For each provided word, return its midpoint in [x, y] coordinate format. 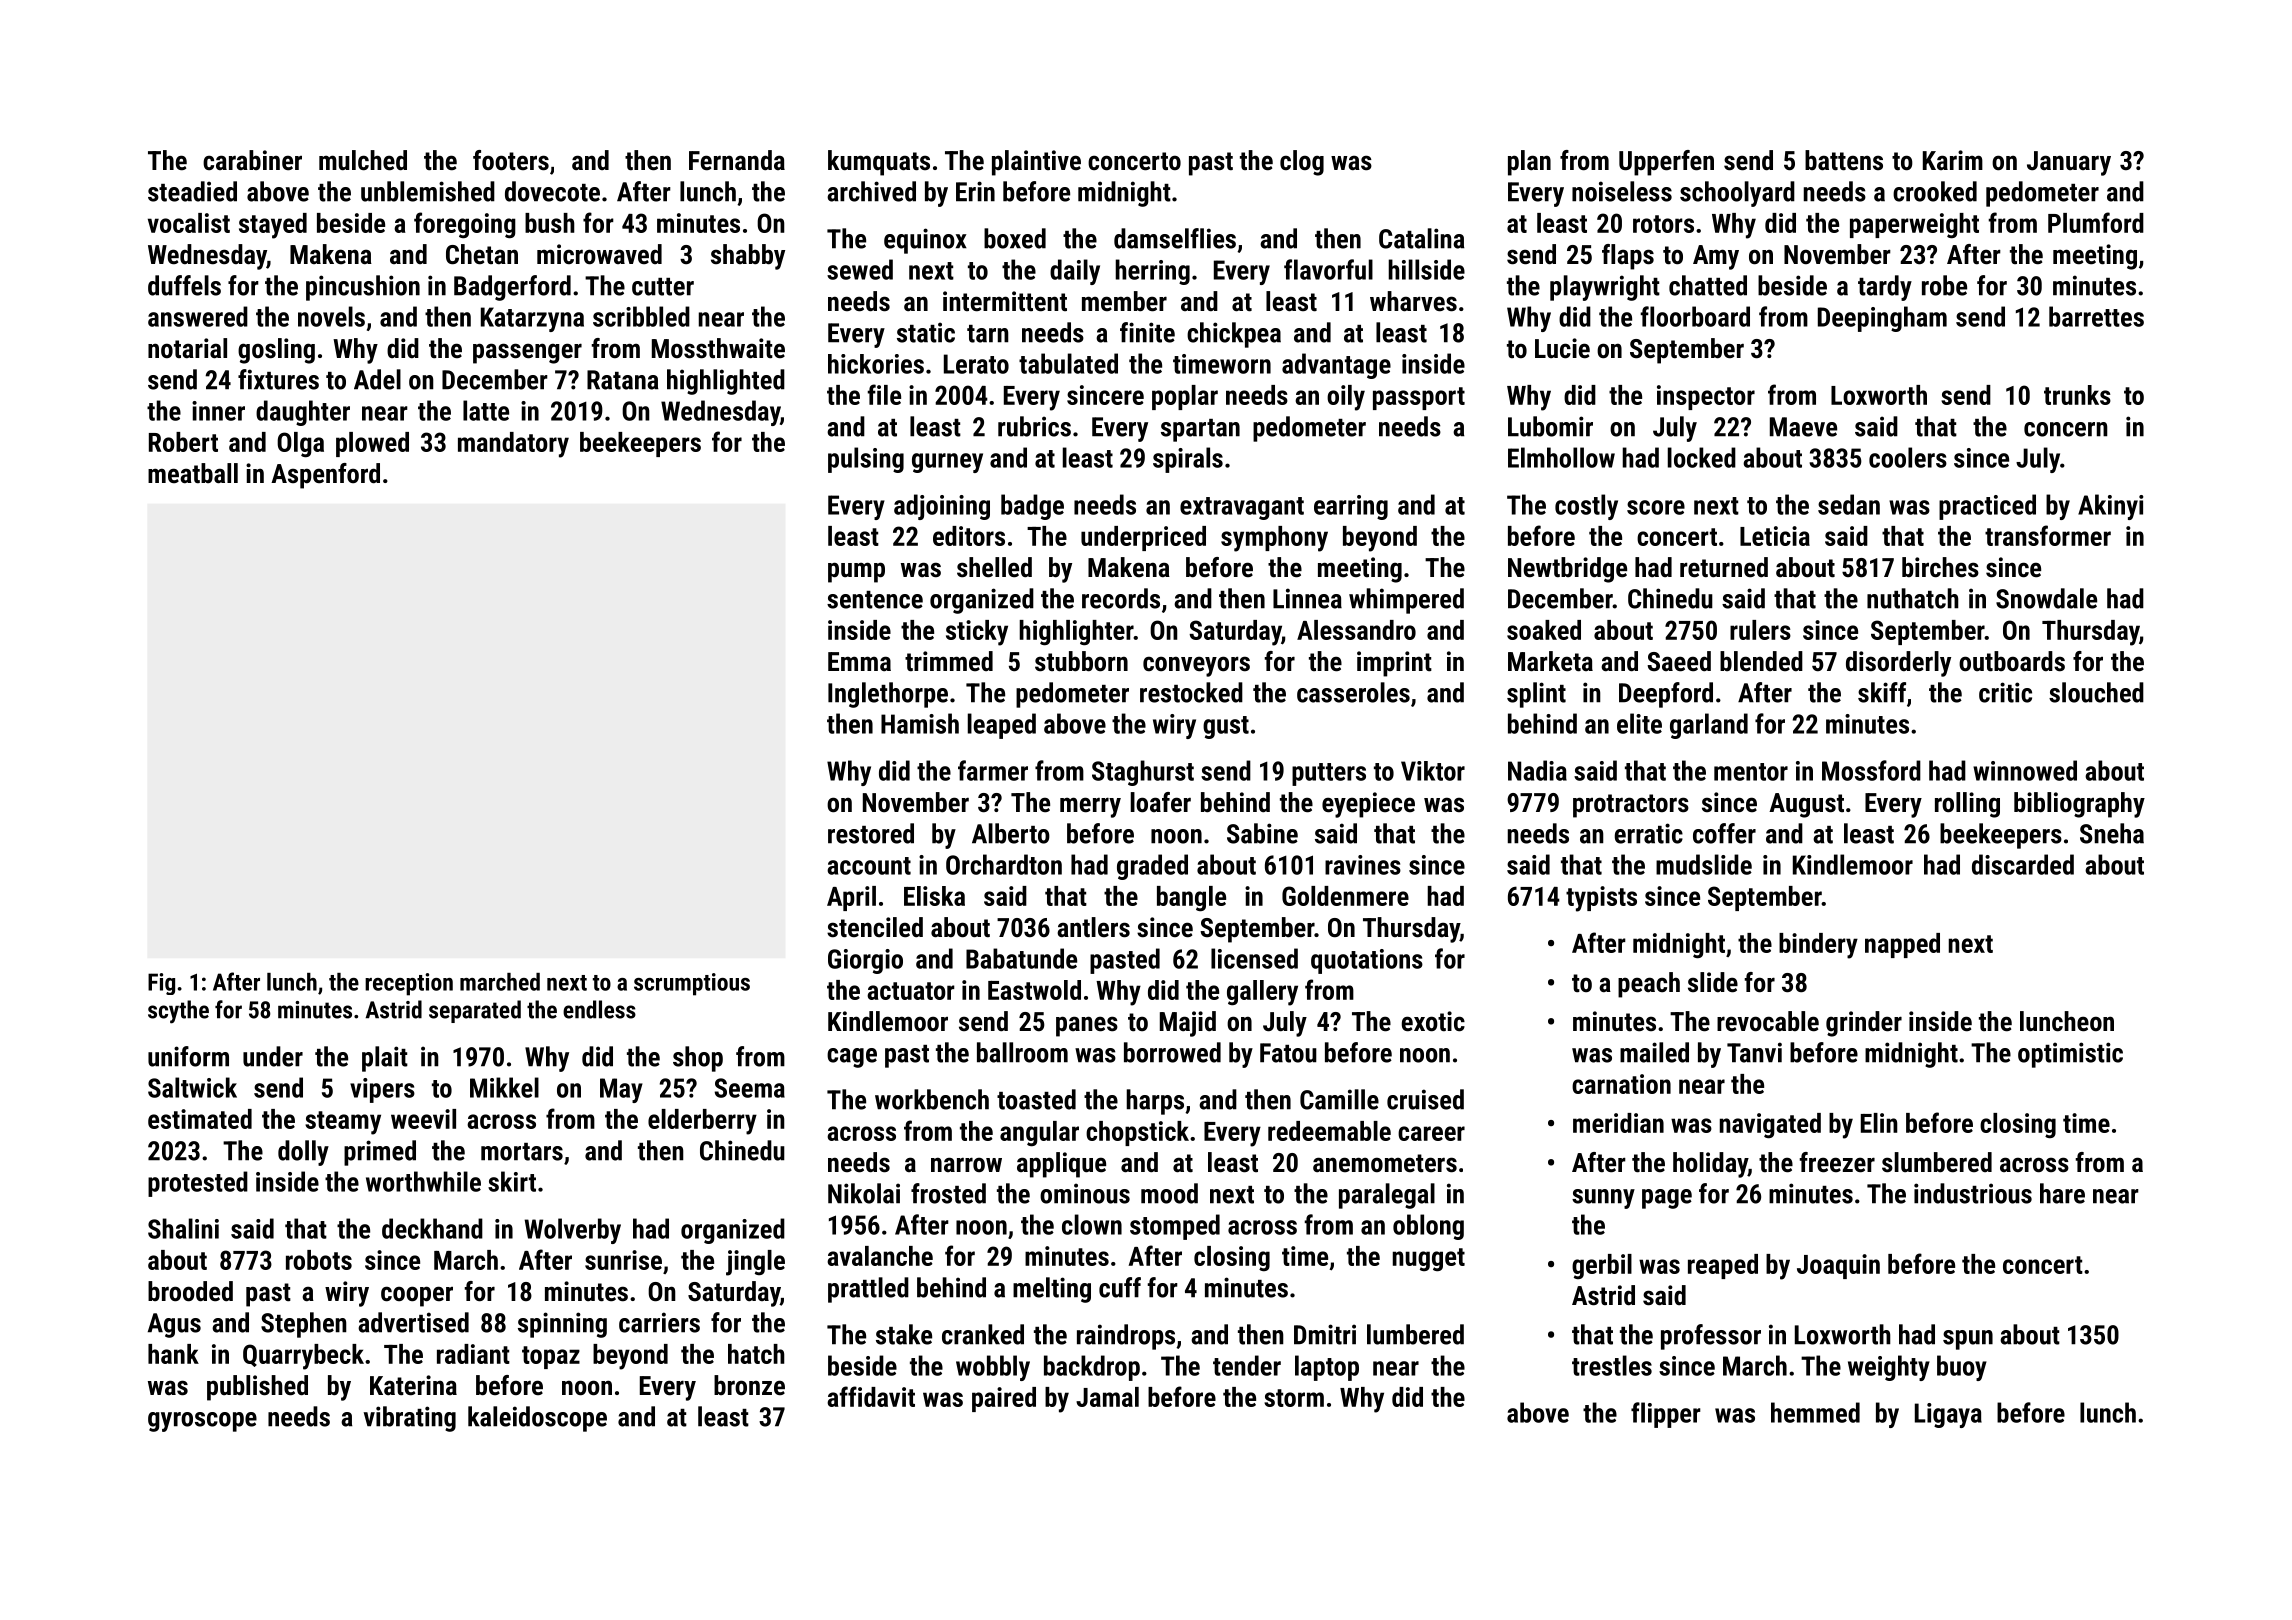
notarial [187, 348]
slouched [2096, 692]
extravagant [1242, 508]
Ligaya [1948, 1415]
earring [1351, 507]
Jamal [1107, 1397]
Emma [859, 661]
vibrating [410, 1419]
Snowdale [2046, 598]
